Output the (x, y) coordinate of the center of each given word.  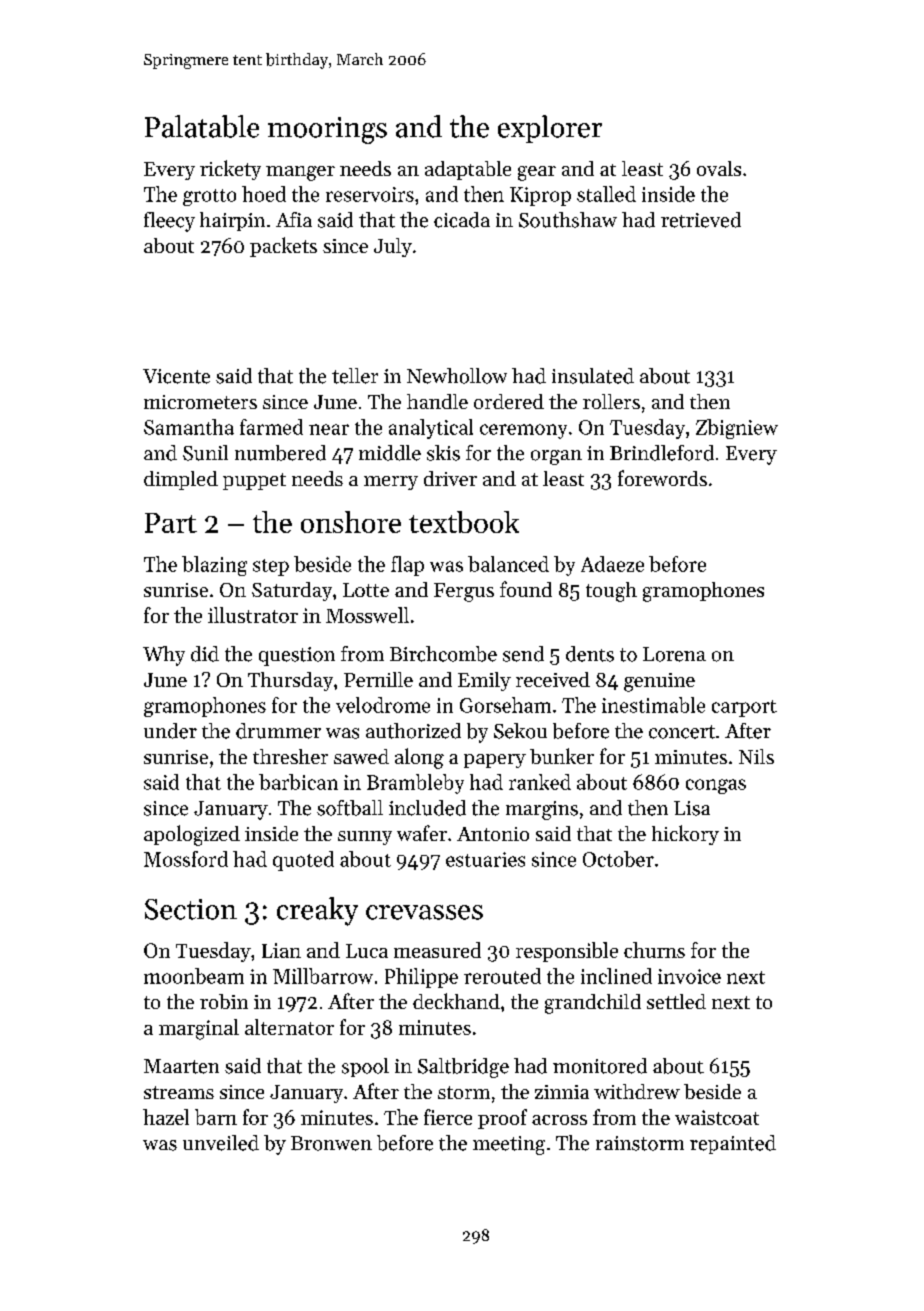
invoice (689, 976)
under (170, 731)
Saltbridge (463, 1068)
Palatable (202, 126)
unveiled (221, 1143)
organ (556, 457)
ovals (719, 168)
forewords (662, 478)
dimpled (181, 480)
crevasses (424, 912)
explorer (550, 129)
